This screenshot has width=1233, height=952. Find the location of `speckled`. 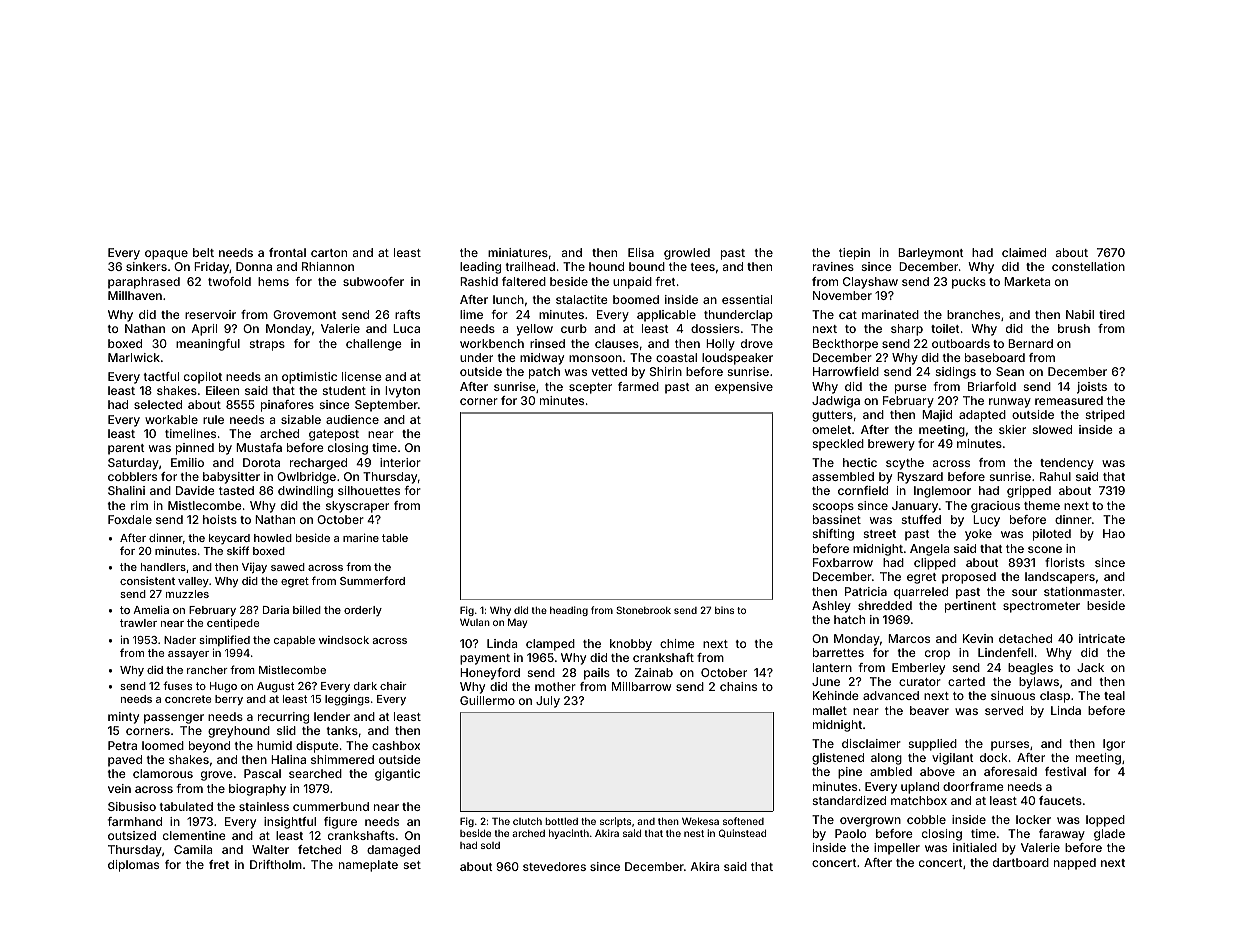

speckled is located at coordinates (838, 445).
